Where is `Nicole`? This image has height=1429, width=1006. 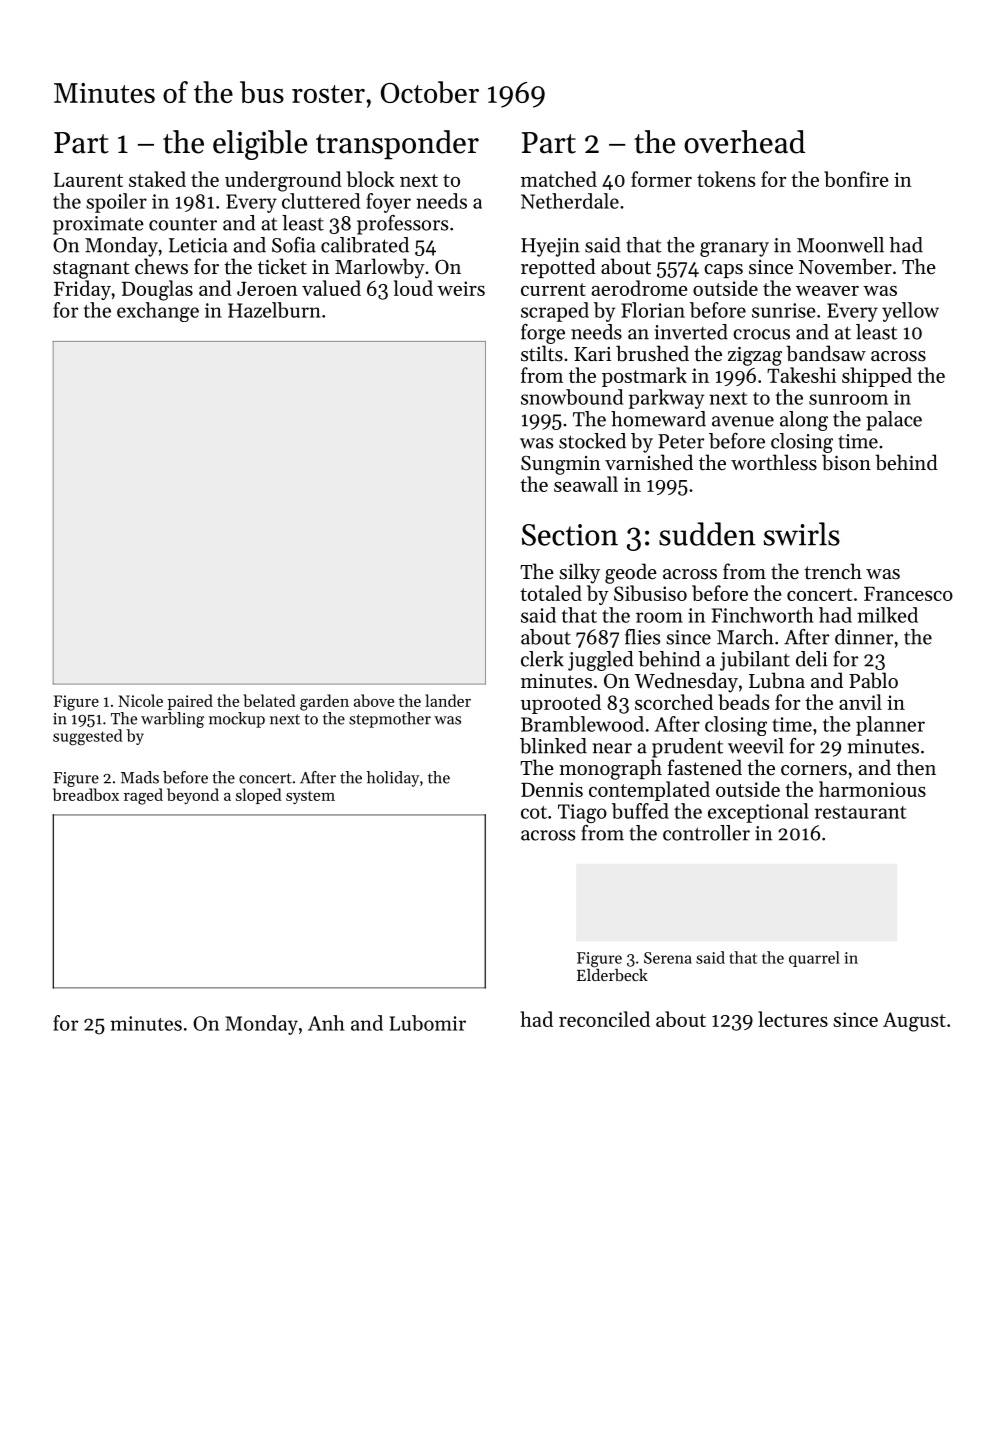
Nicole is located at coordinates (140, 700).
